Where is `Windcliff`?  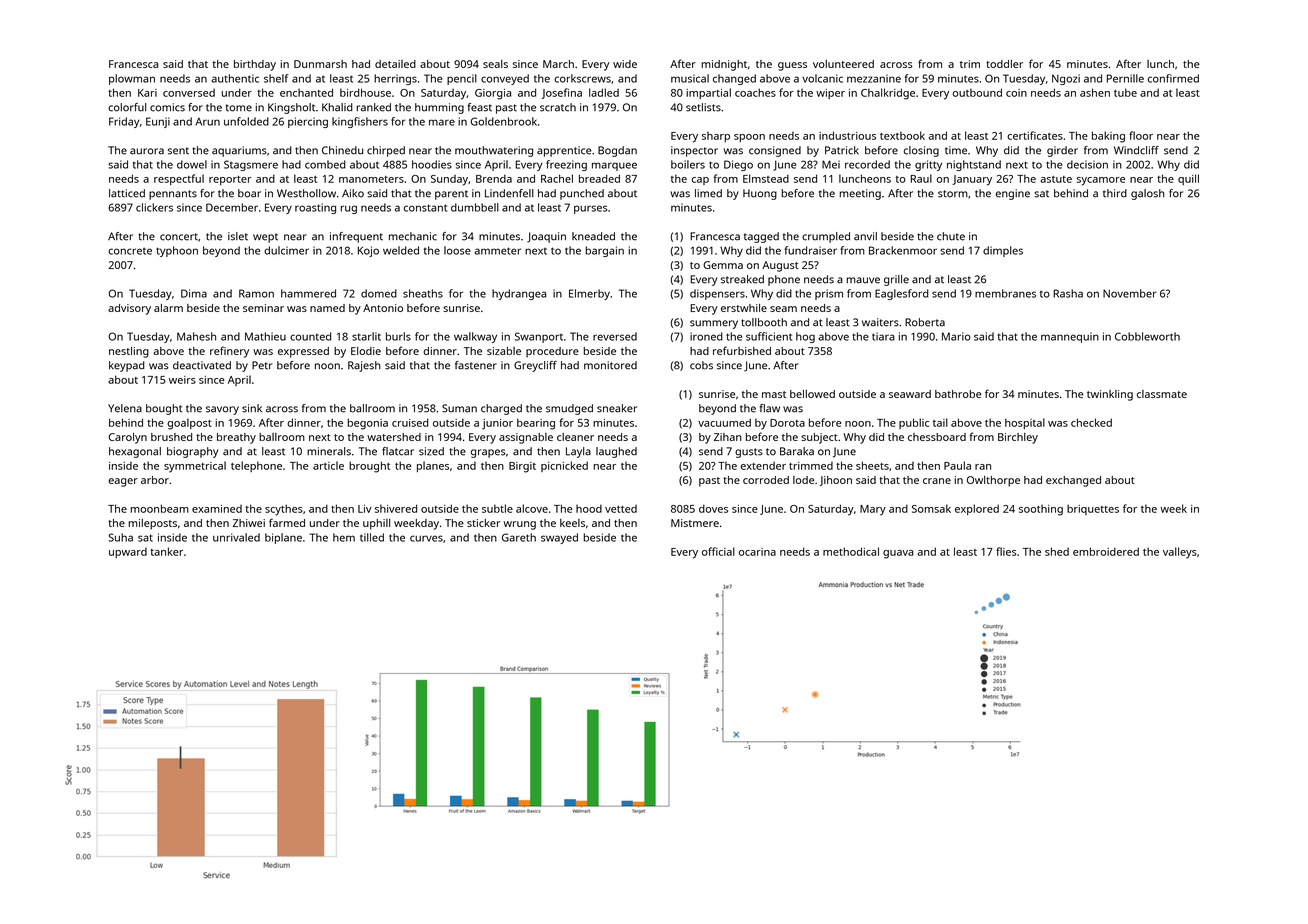 Windcliff is located at coordinates (1136, 150).
